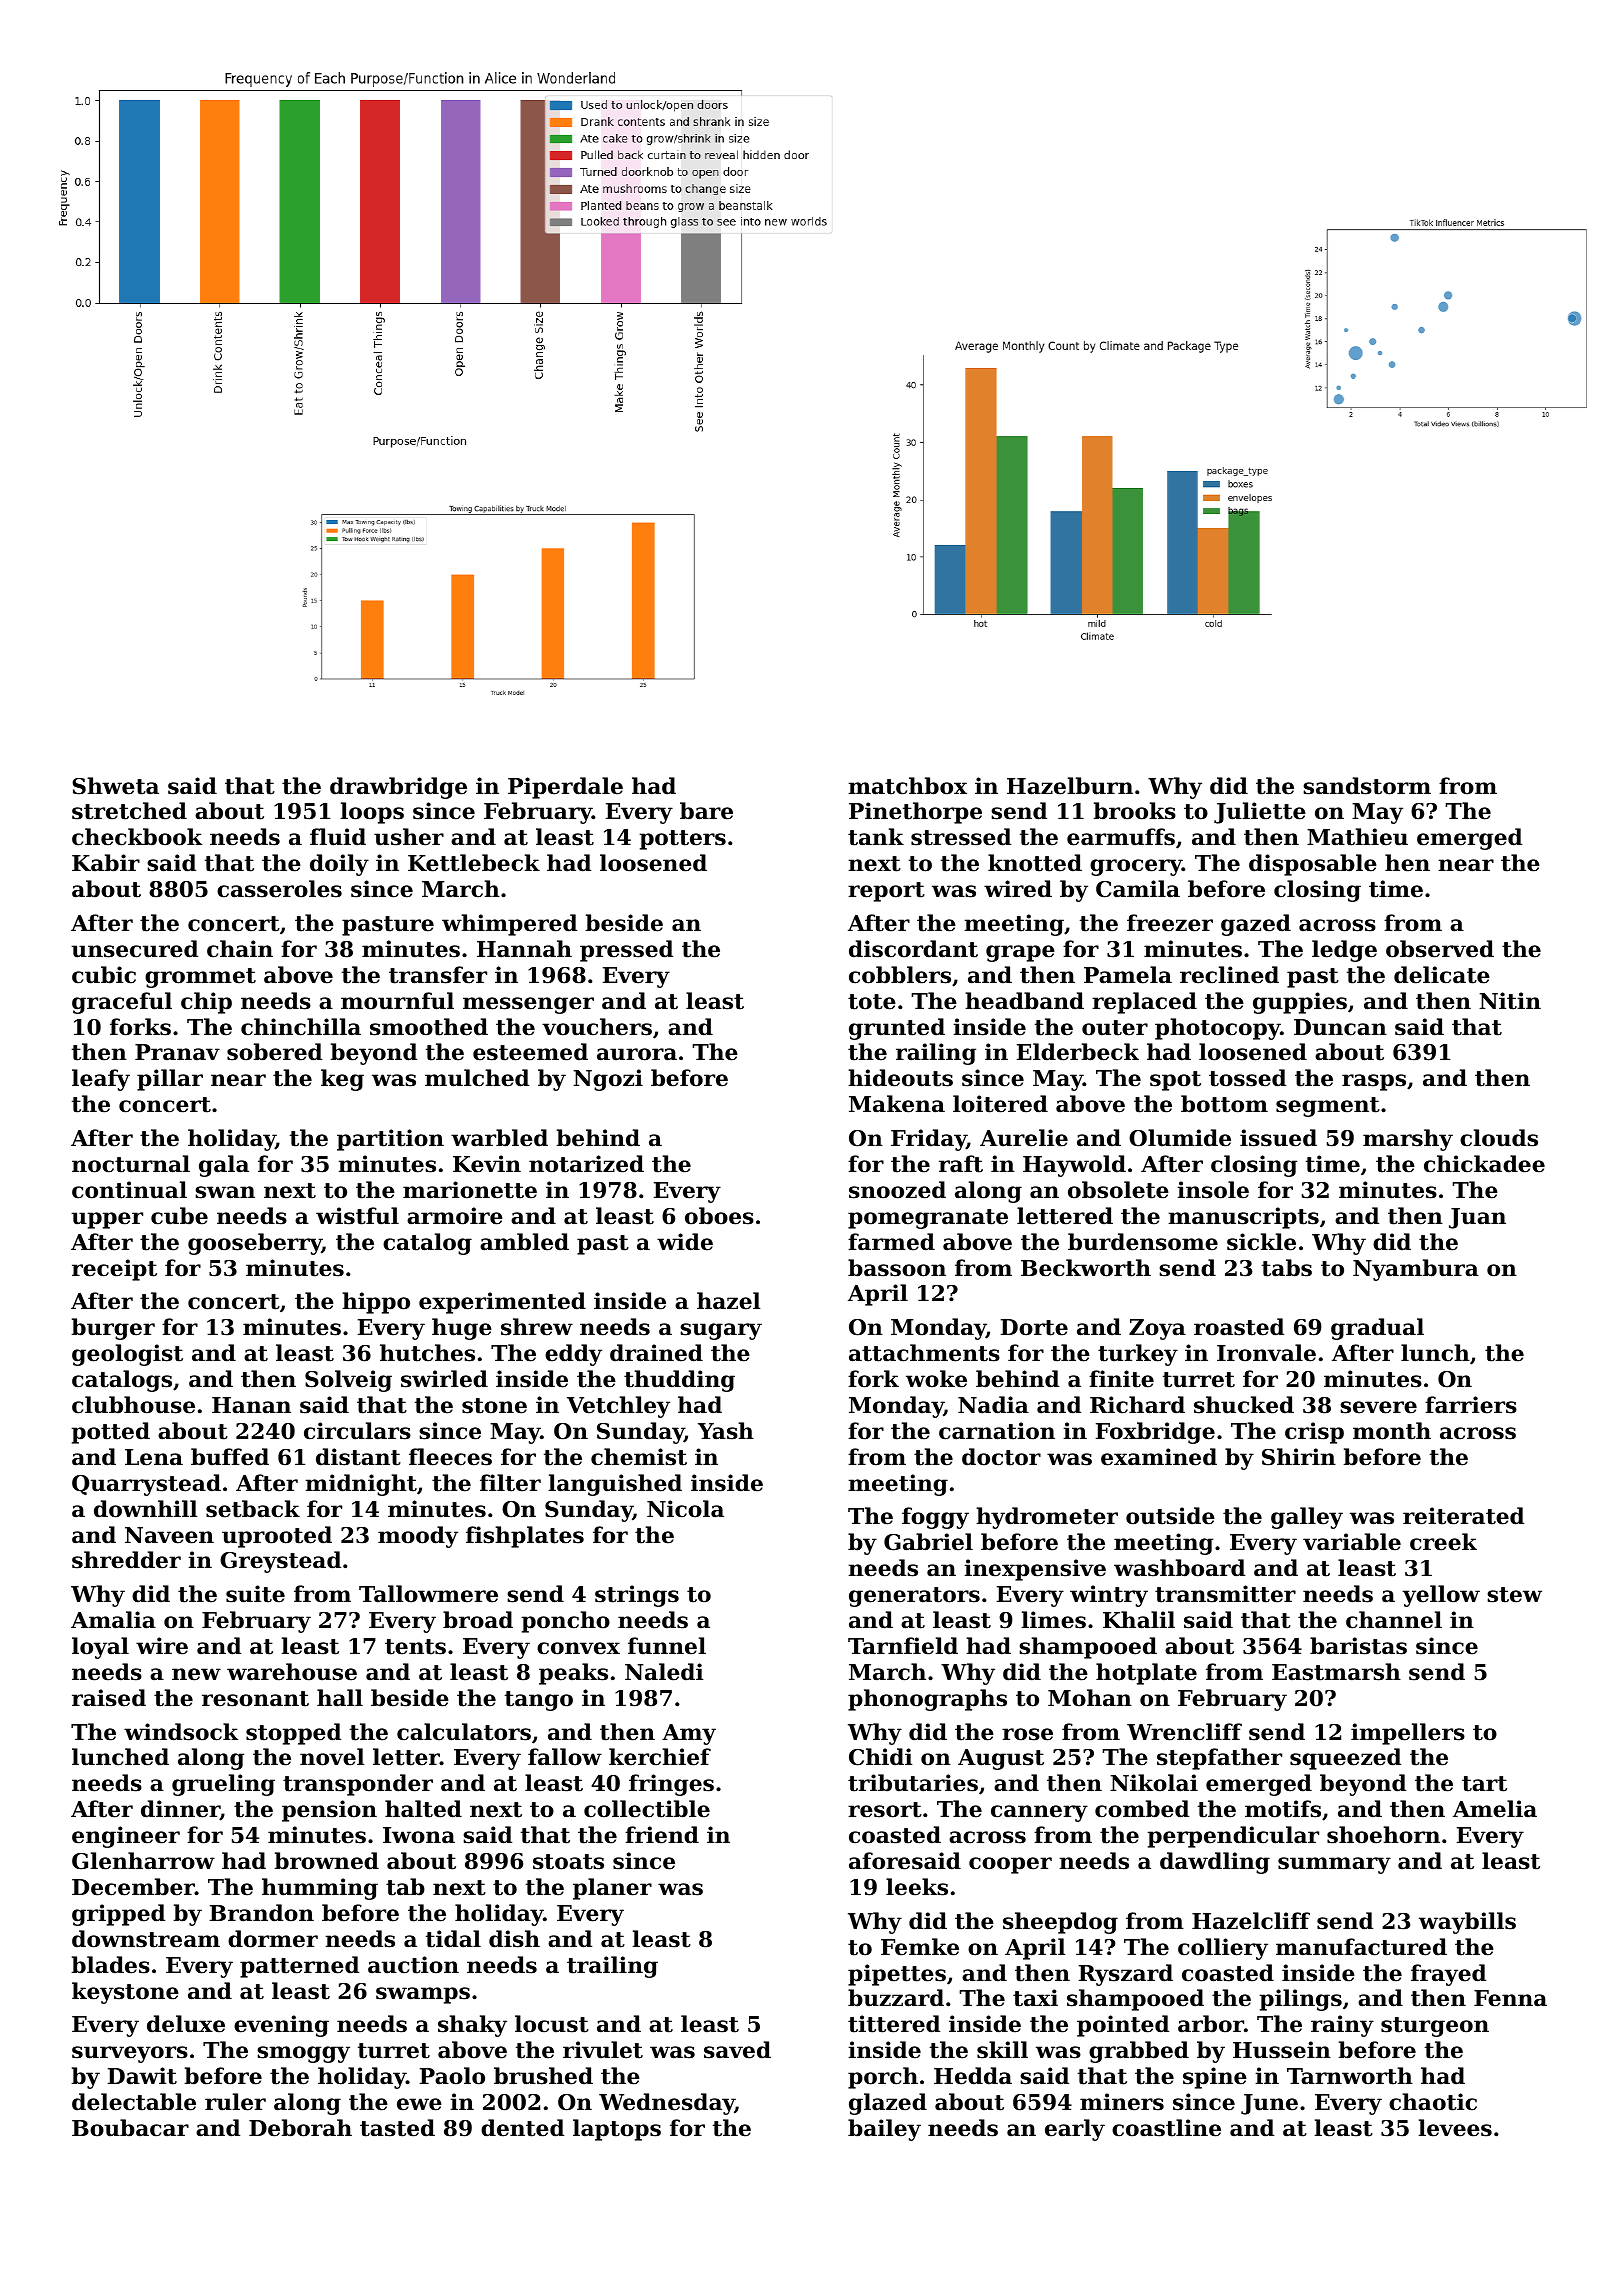 This image has width=1620, height=2292. Describe the element at coordinates (106, 863) in the image. I see `Kabir` at that location.
